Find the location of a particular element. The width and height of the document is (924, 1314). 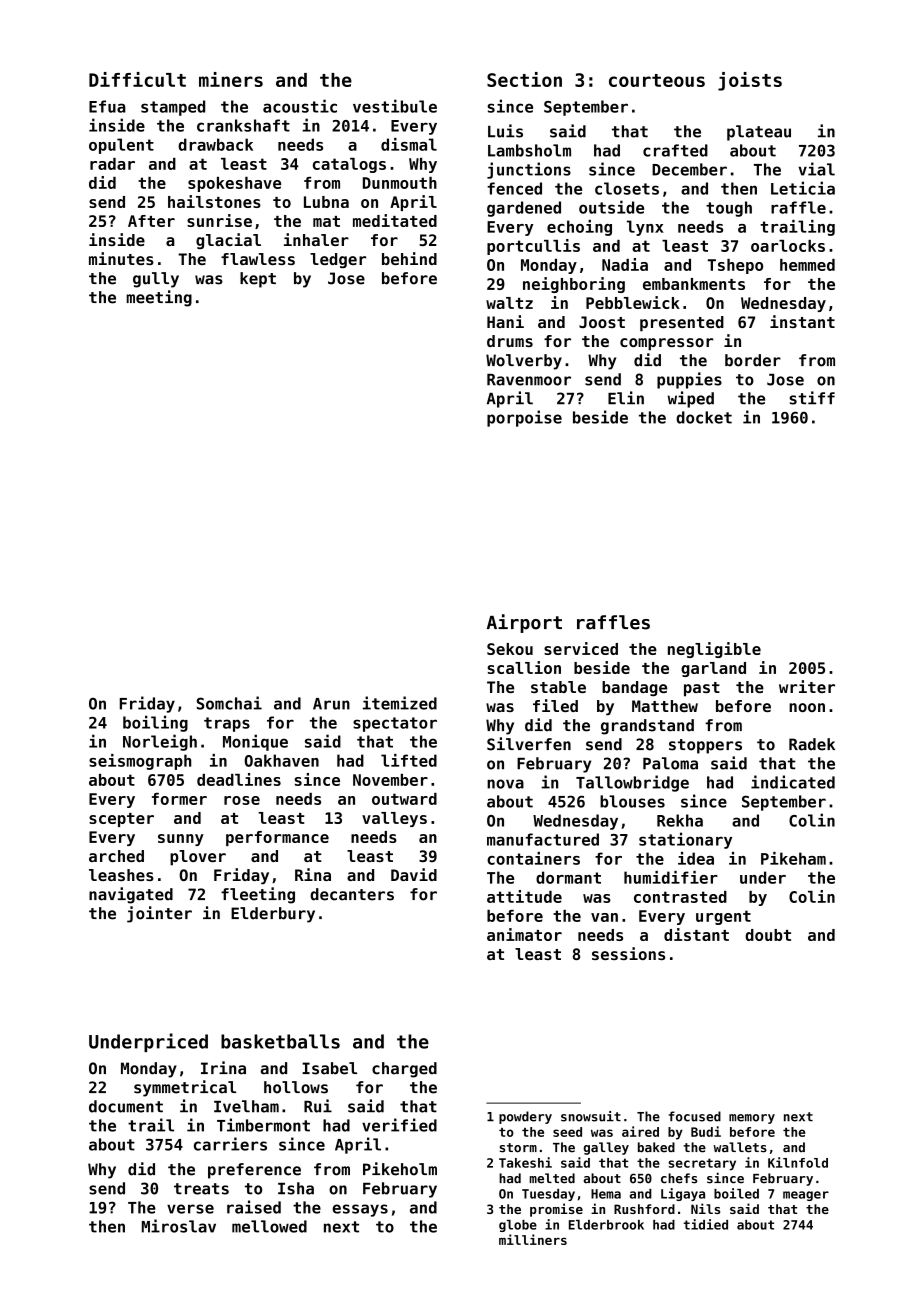

meager is located at coordinates (806, 1196).
